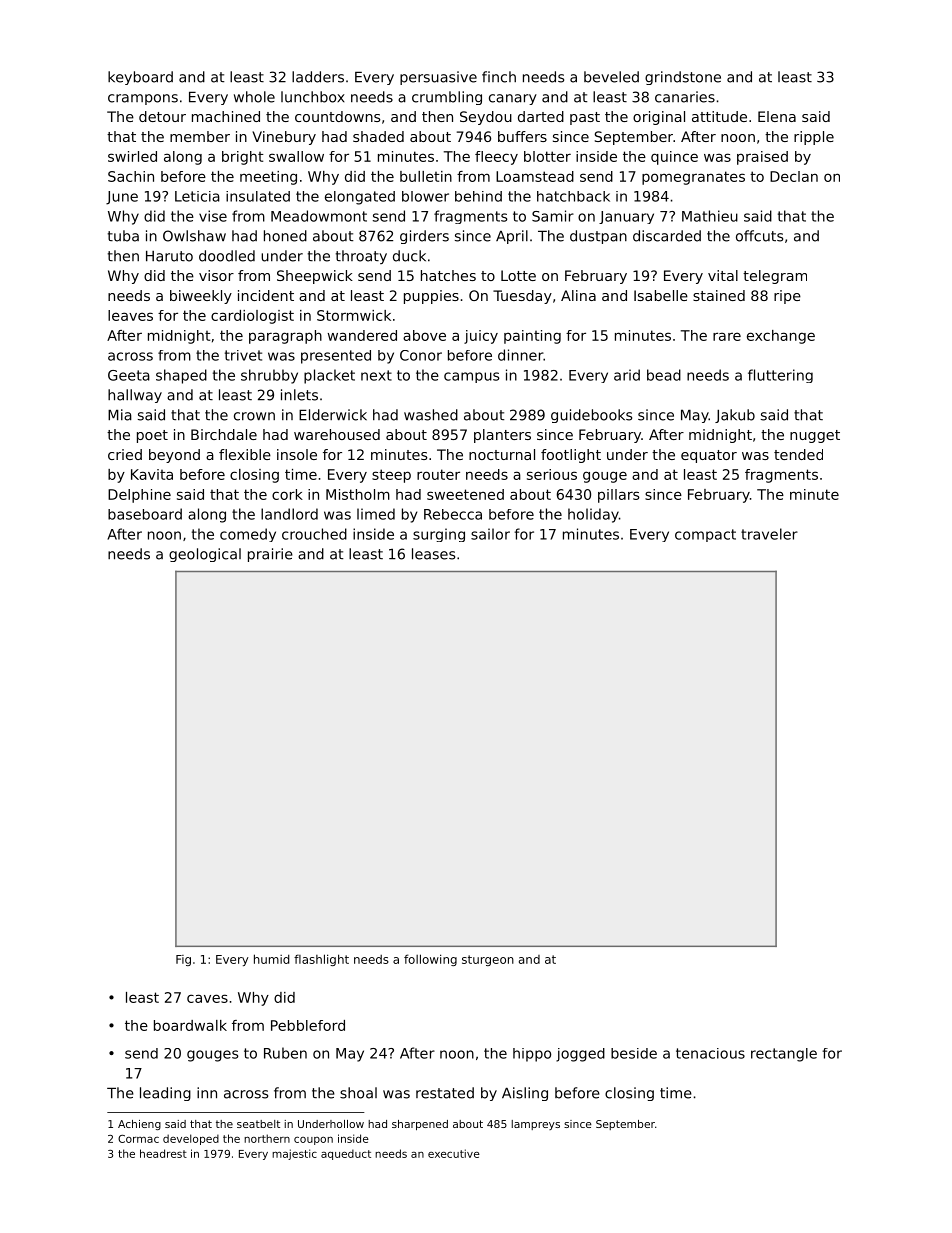  I want to click on humid, so click(272, 959).
